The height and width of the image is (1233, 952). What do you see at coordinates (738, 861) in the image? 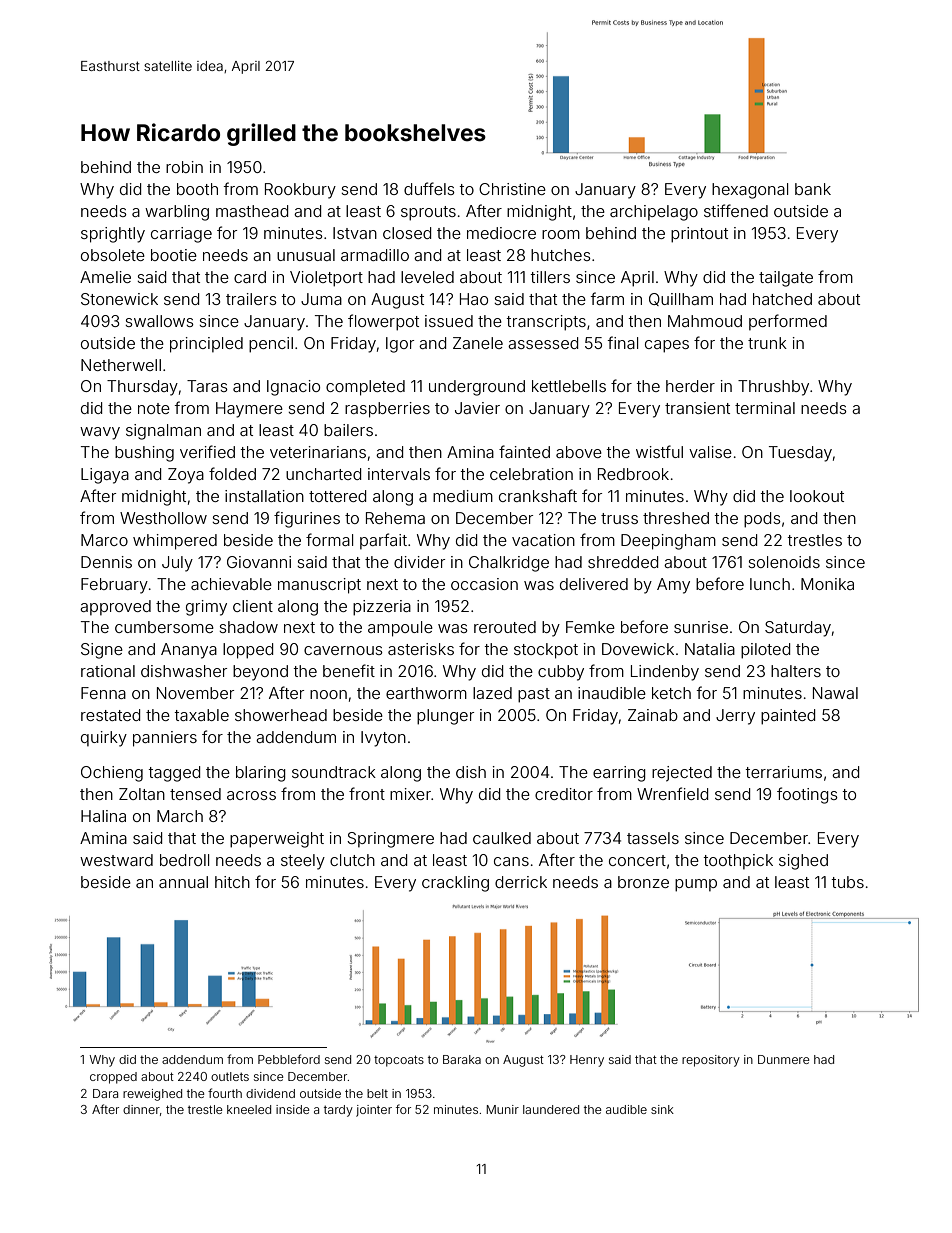
I see `toothpick` at bounding box center [738, 861].
